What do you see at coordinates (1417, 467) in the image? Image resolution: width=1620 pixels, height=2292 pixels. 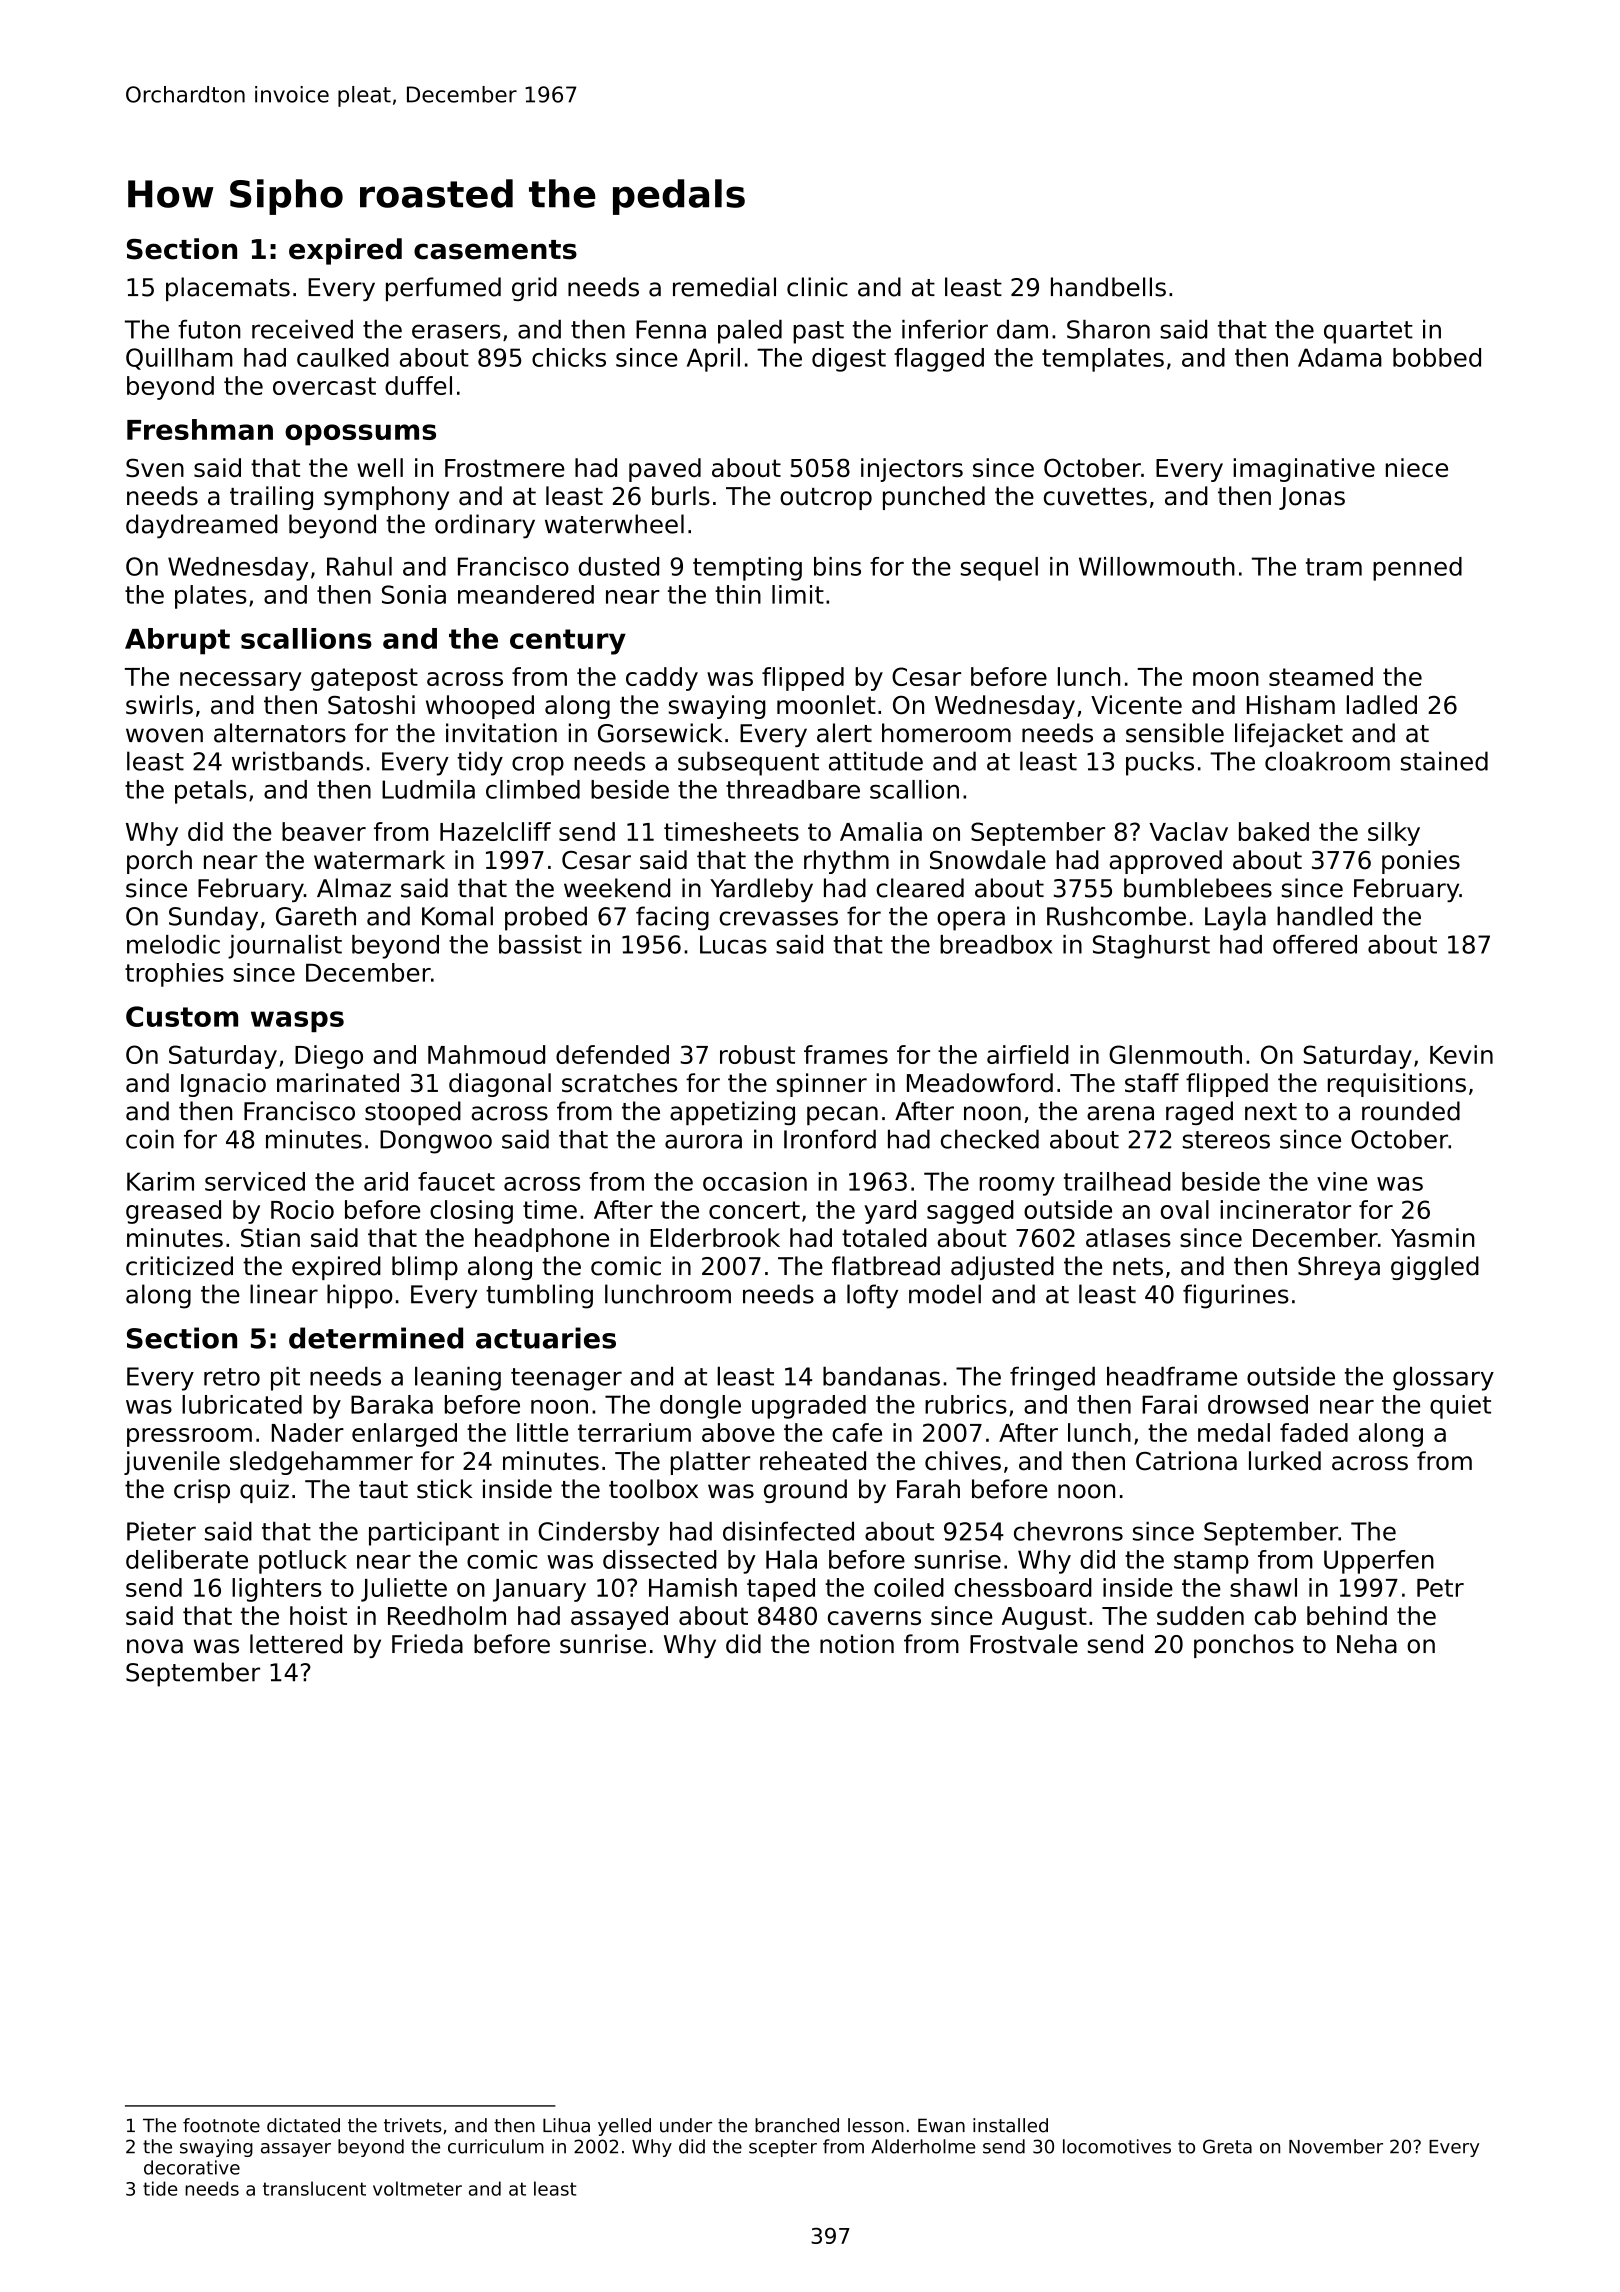 I see `niece` at bounding box center [1417, 467].
